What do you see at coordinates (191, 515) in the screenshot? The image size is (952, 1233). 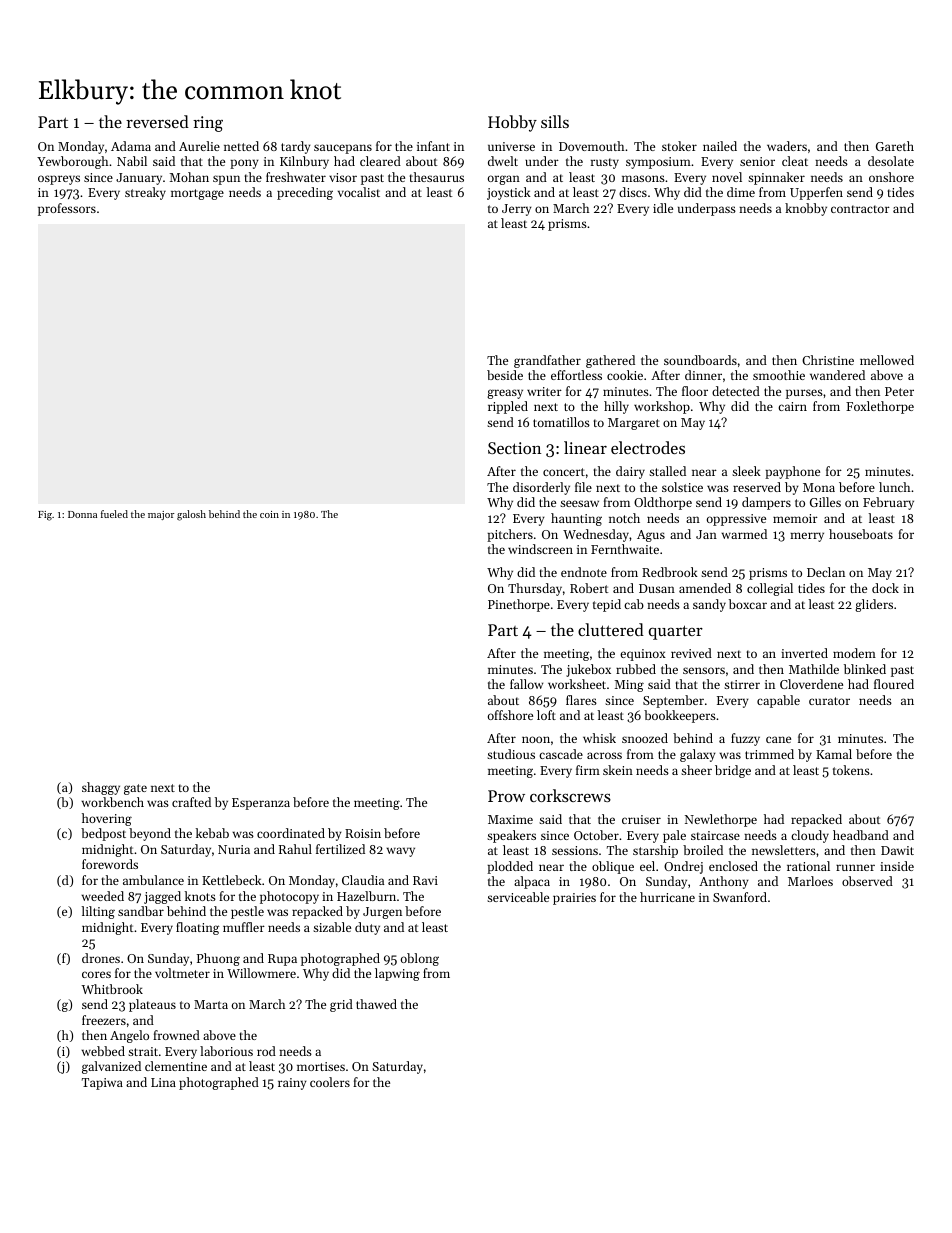 I see `galosh` at bounding box center [191, 515].
